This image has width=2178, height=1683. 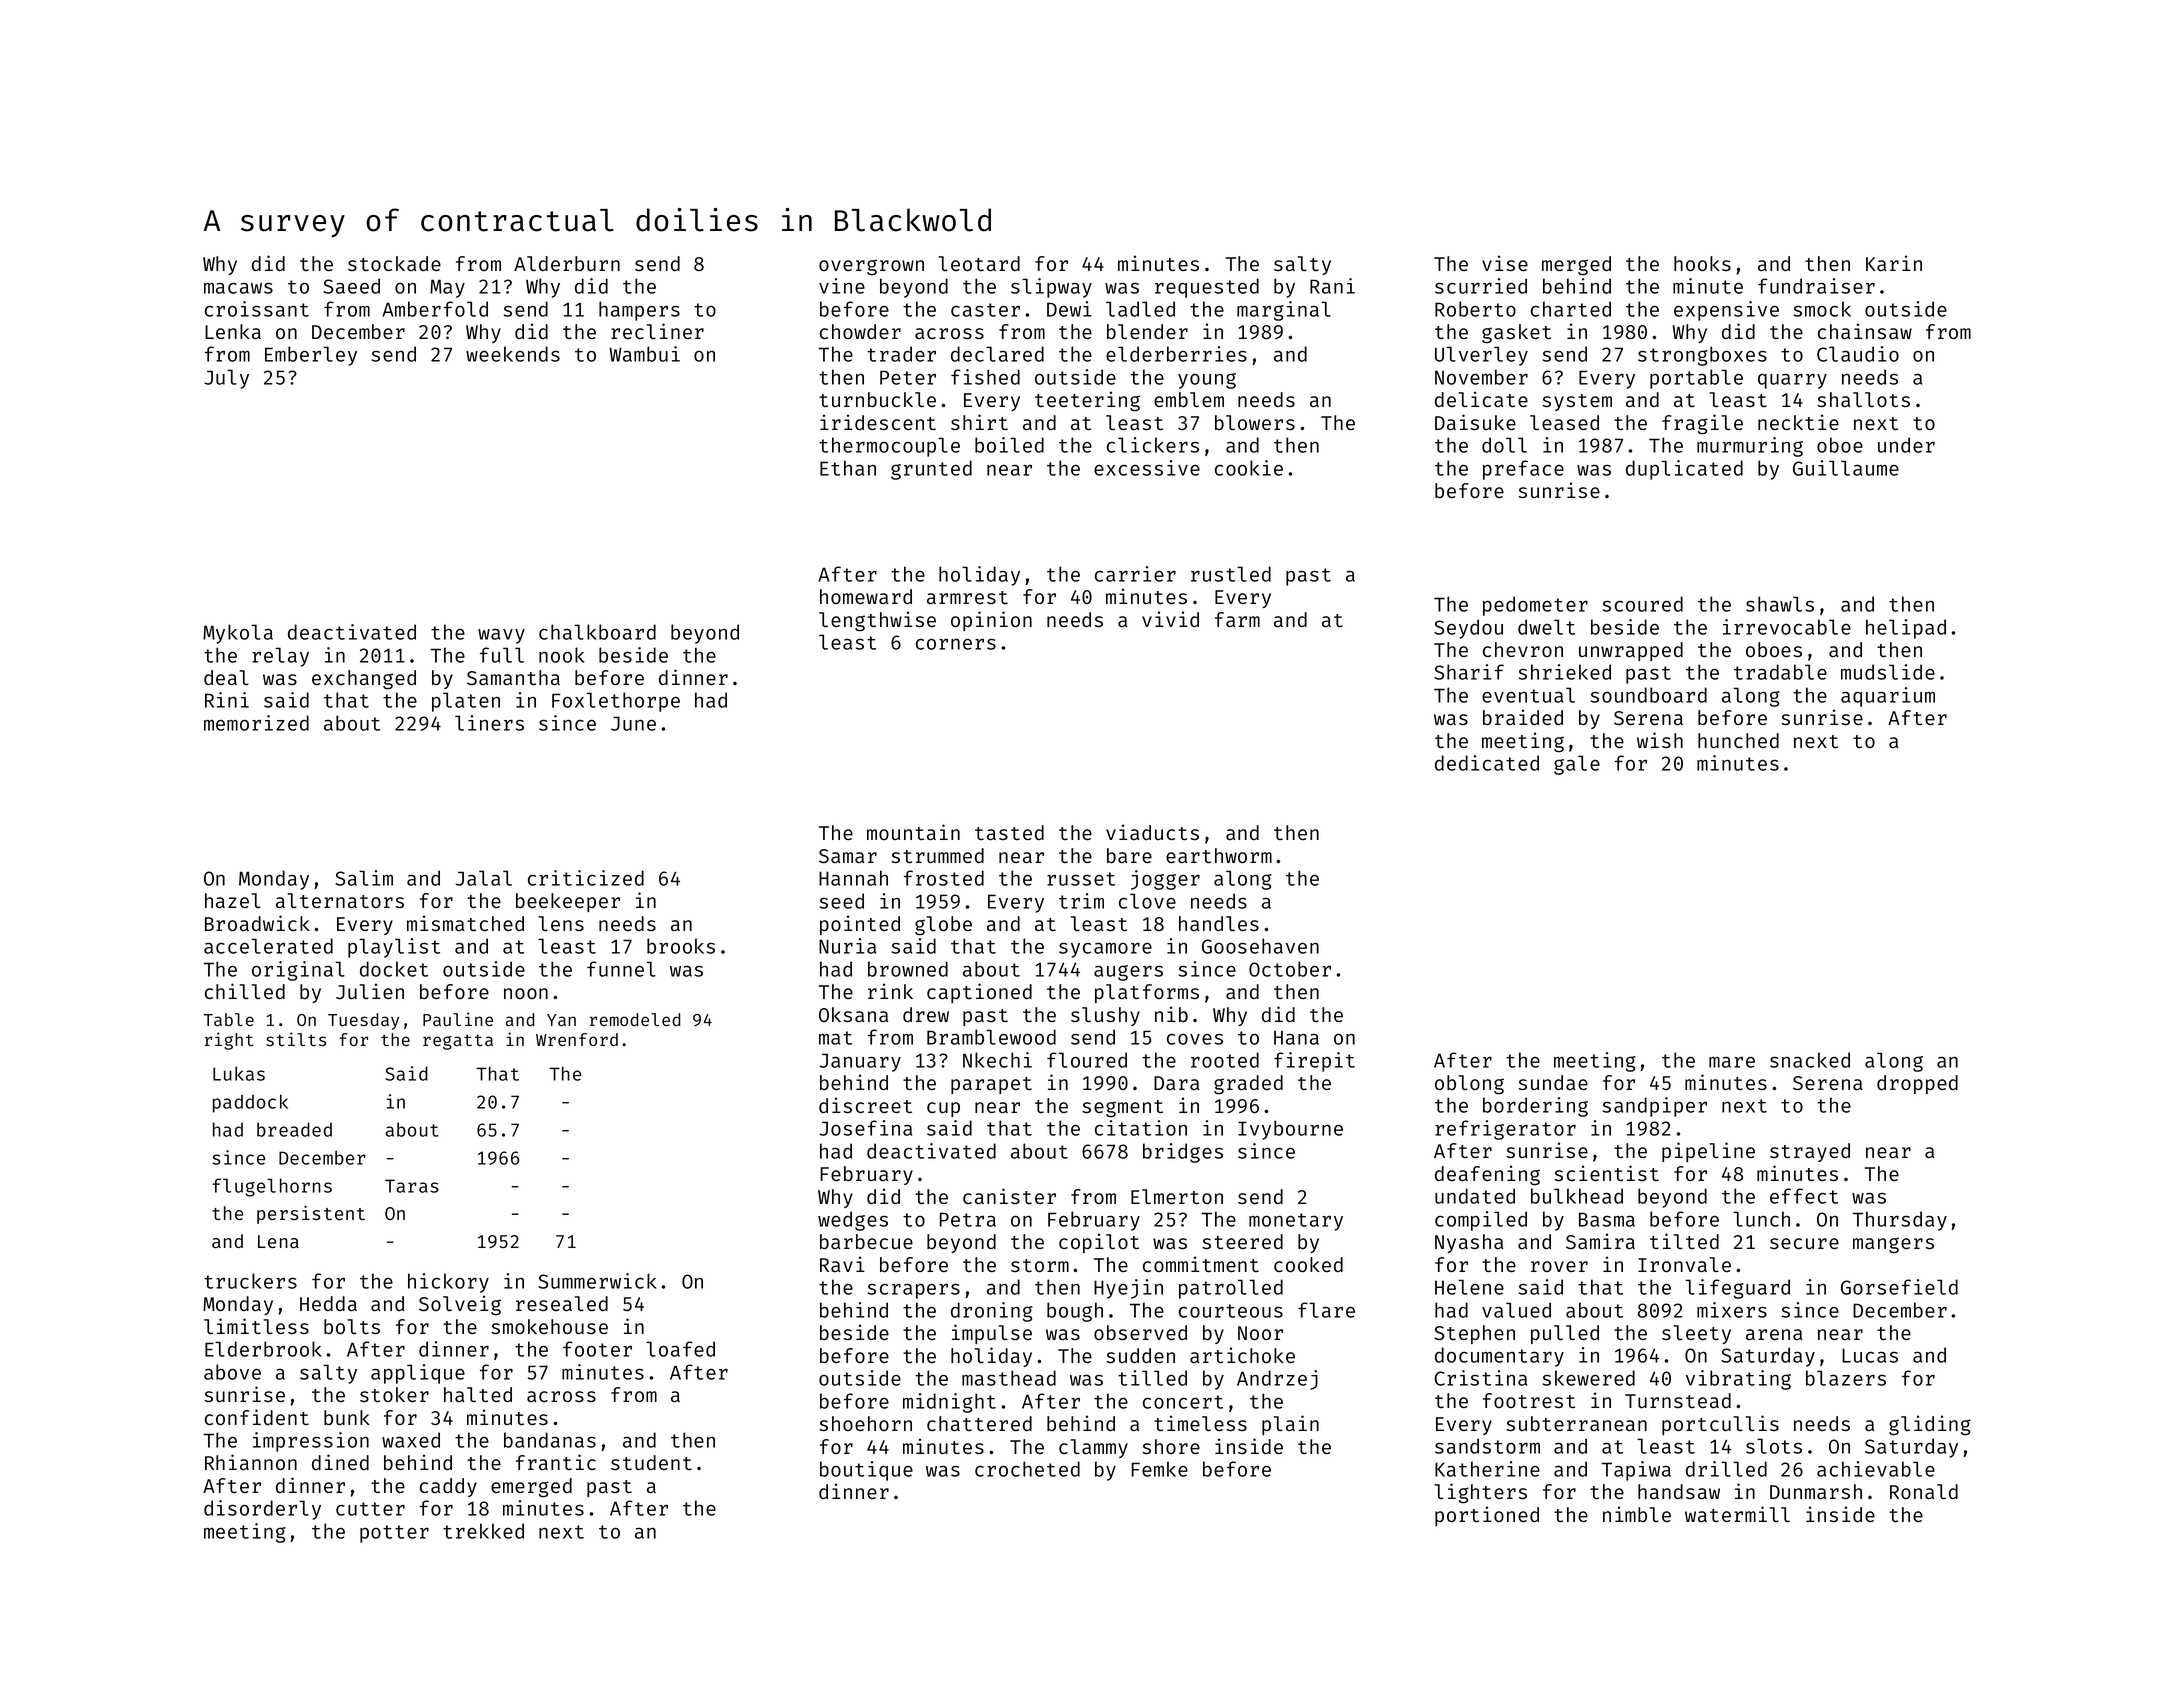 What do you see at coordinates (1858, 354) in the image?
I see `Claudio` at bounding box center [1858, 354].
